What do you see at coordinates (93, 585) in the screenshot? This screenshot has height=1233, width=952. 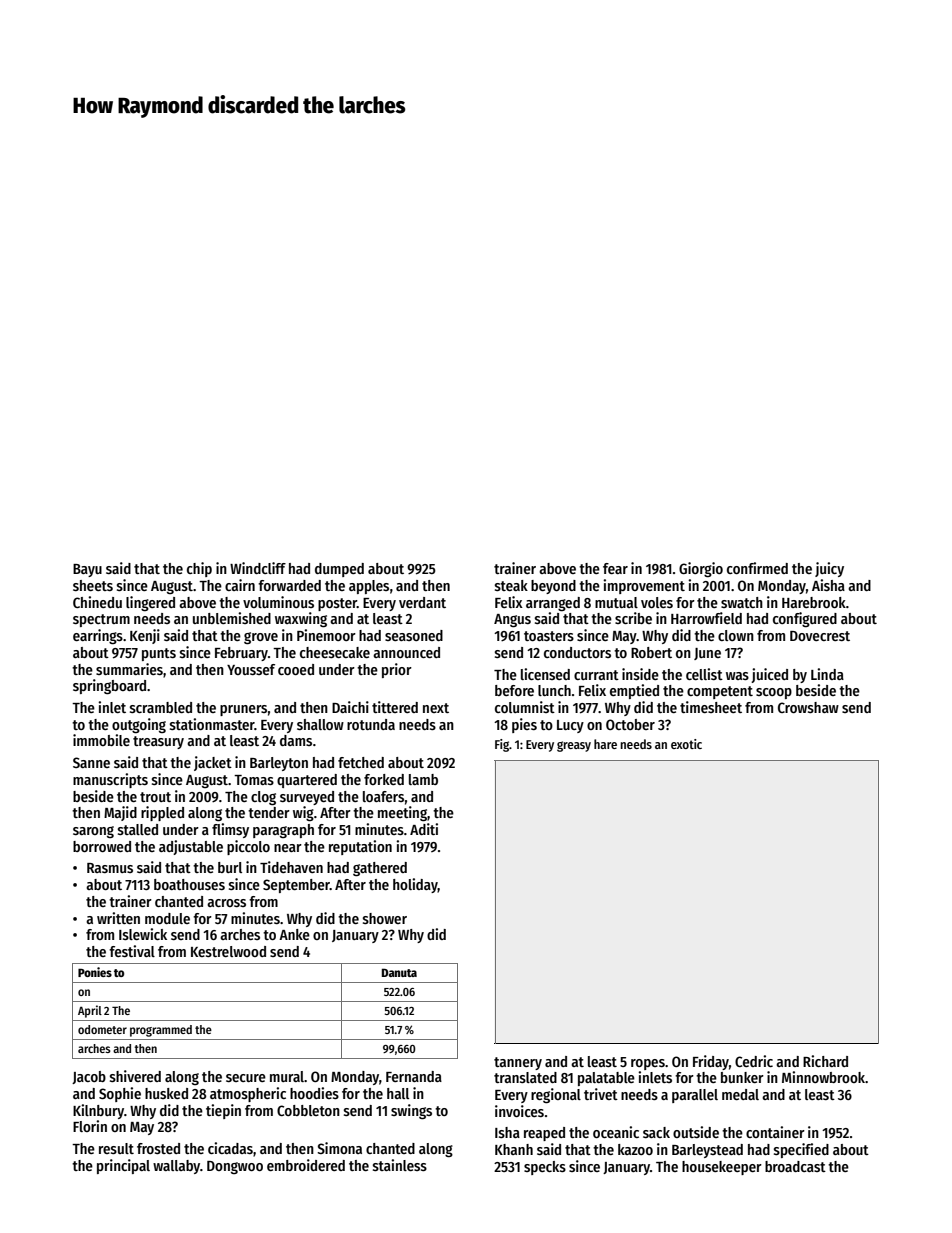 I see `sheets` at bounding box center [93, 585].
